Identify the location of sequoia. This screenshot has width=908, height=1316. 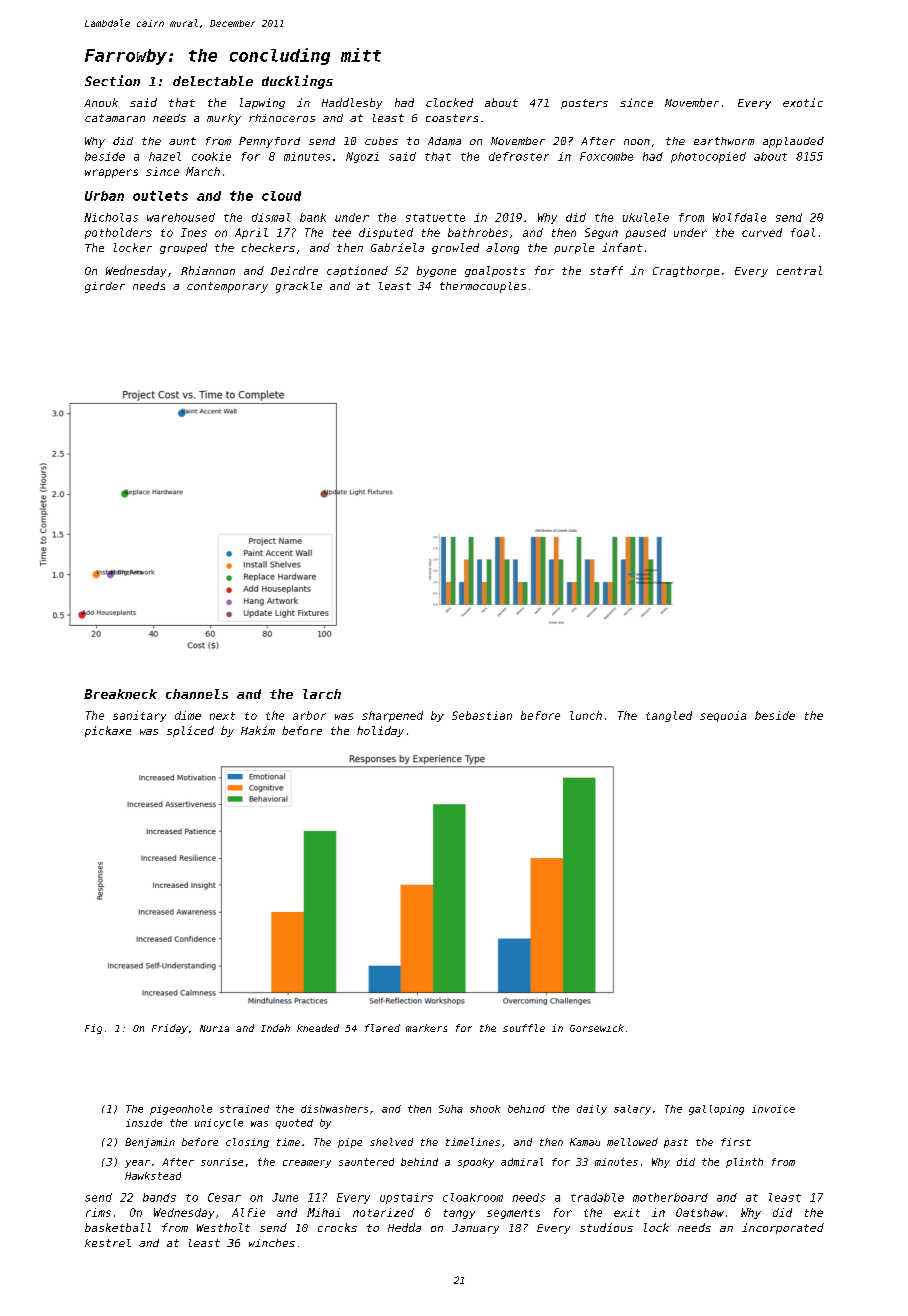
(723, 716).
